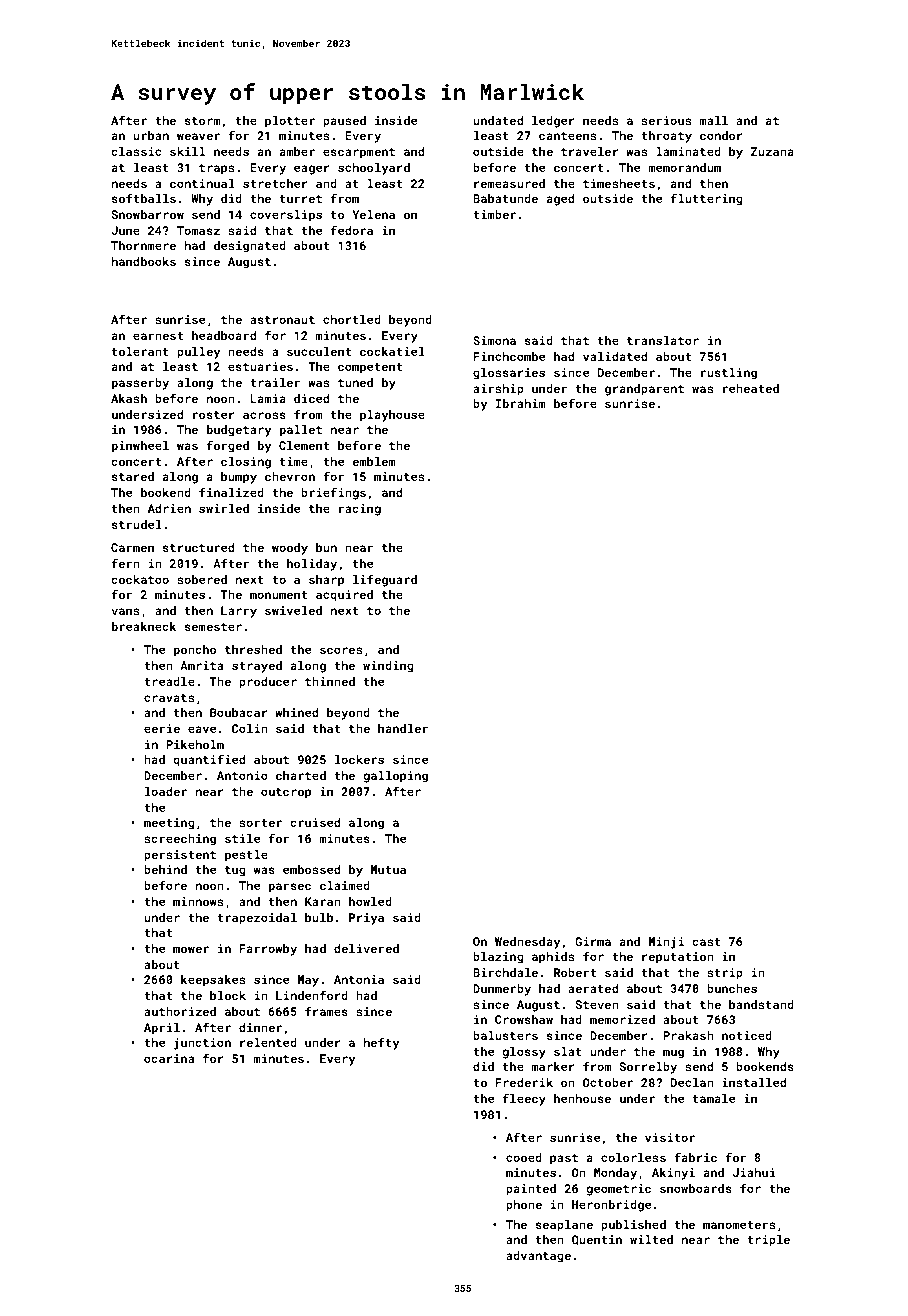 This image has width=908, height=1316. Describe the element at coordinates (666, 120) in the image. I see `serious` at that location.
